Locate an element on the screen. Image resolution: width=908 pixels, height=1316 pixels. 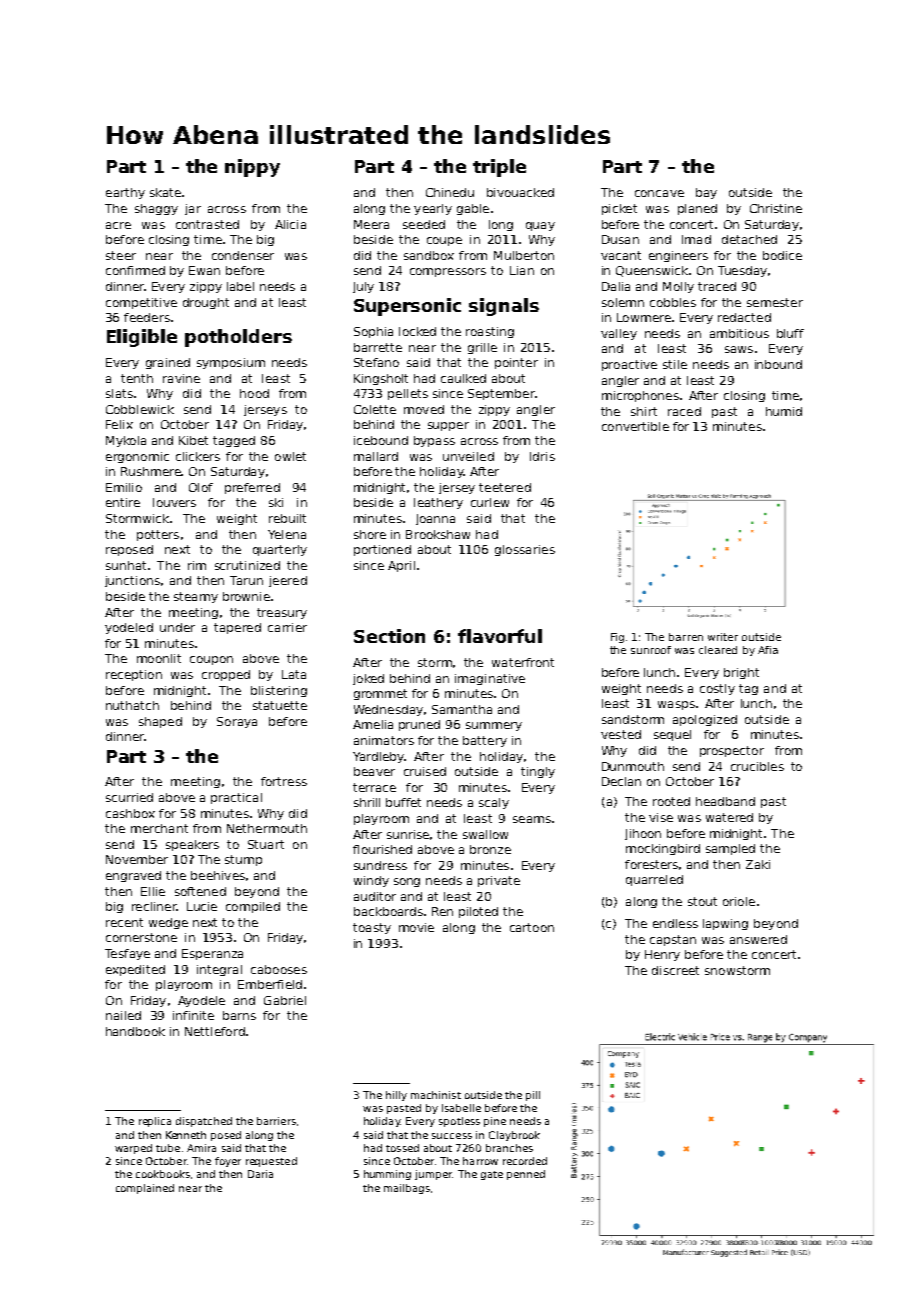
cartoon is located at coordinates (532, 927).
